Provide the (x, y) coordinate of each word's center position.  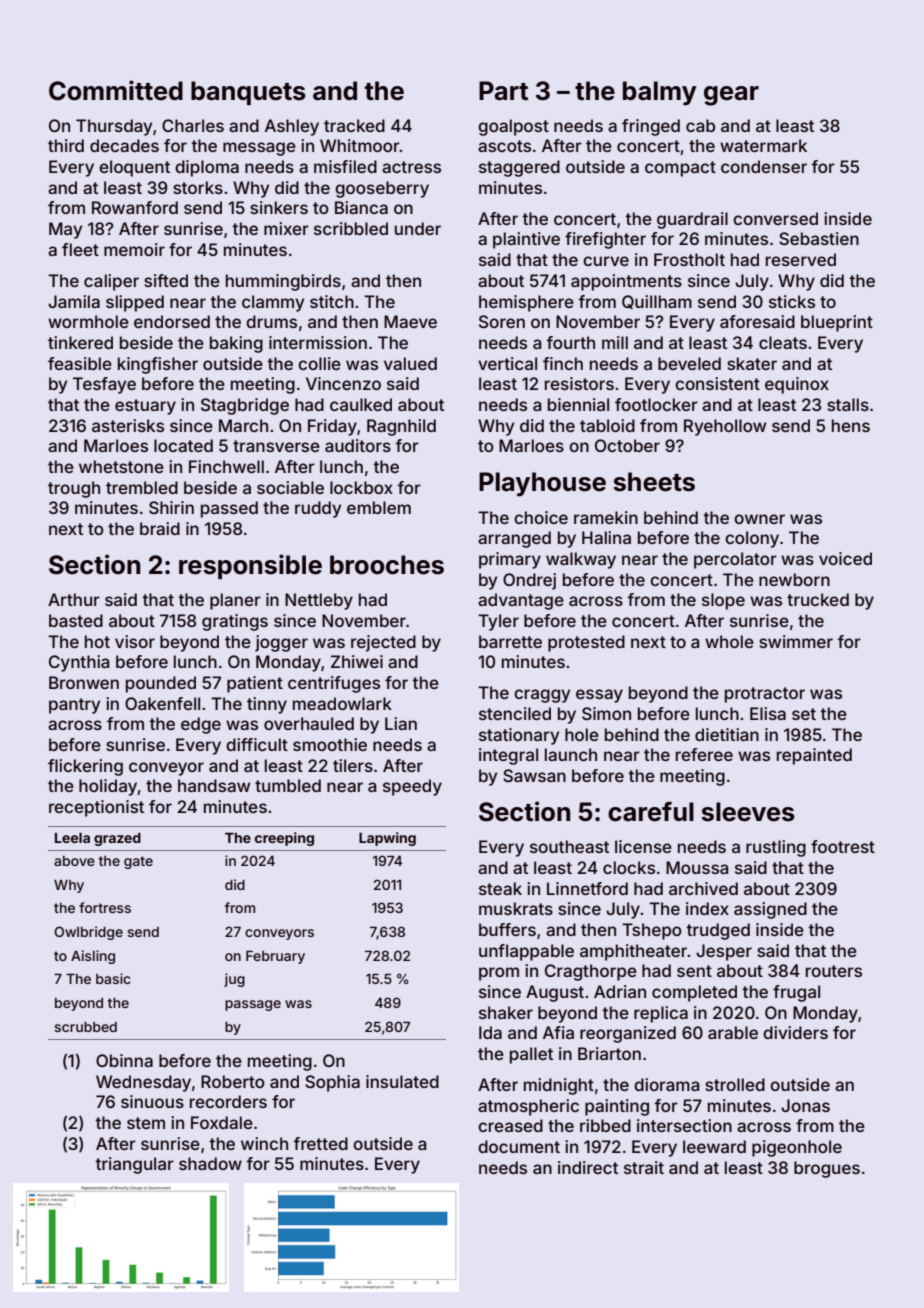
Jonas (805, 1105)
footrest (843, 846)
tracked (354, 125)
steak (500, 888)
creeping (284, 839)
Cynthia (79, 663)
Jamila (74, 301)
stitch (332, 301)
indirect (588, 1167)
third (66, 145)
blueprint (837, 323)
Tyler (498, 622)
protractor (765, 695)
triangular (134, 1165)
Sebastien (819, 238)
